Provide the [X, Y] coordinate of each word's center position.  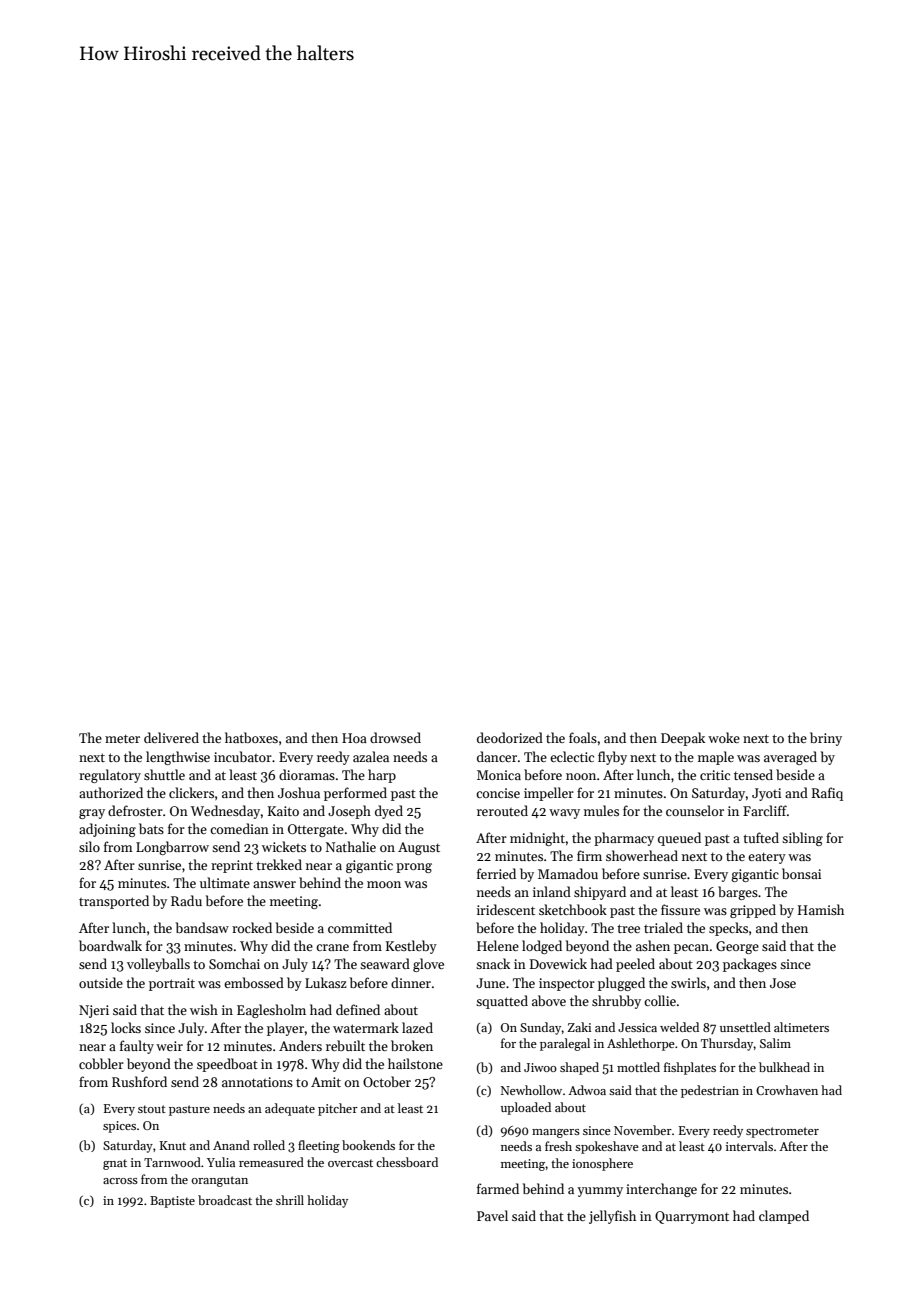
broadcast [225, 1200]
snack [493, 963]
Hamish [821, 909]
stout [152, 1109]
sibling [802, 839]
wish [204, 1009]
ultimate [225, 882]
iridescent [506, 909]
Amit [326, 1082]
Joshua [299, 792]
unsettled [745, 1027]
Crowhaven [787, 1090]
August [419, 848]
